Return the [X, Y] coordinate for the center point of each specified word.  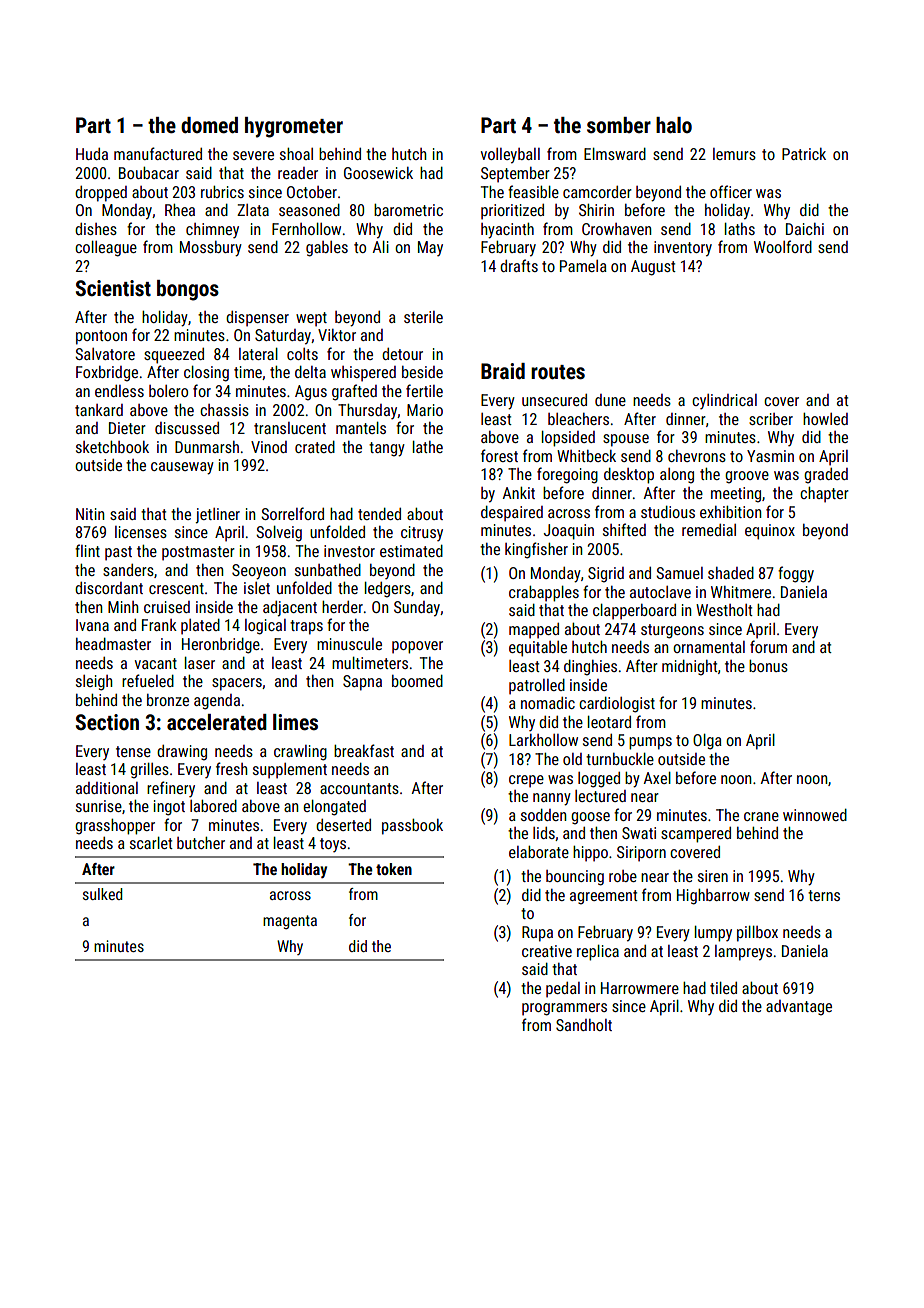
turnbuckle [620, 759]
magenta [290, 922]
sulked [103, 894]
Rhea [180, 210]
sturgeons [672, 631]
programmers [564, 1009]
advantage [799, 1008]
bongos [188, 290]
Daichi [805, 229]
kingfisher [536, 550]
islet [257, 588]
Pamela [583, 266]
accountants [359, 788]
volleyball [510, 156]
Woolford [783, 246]
